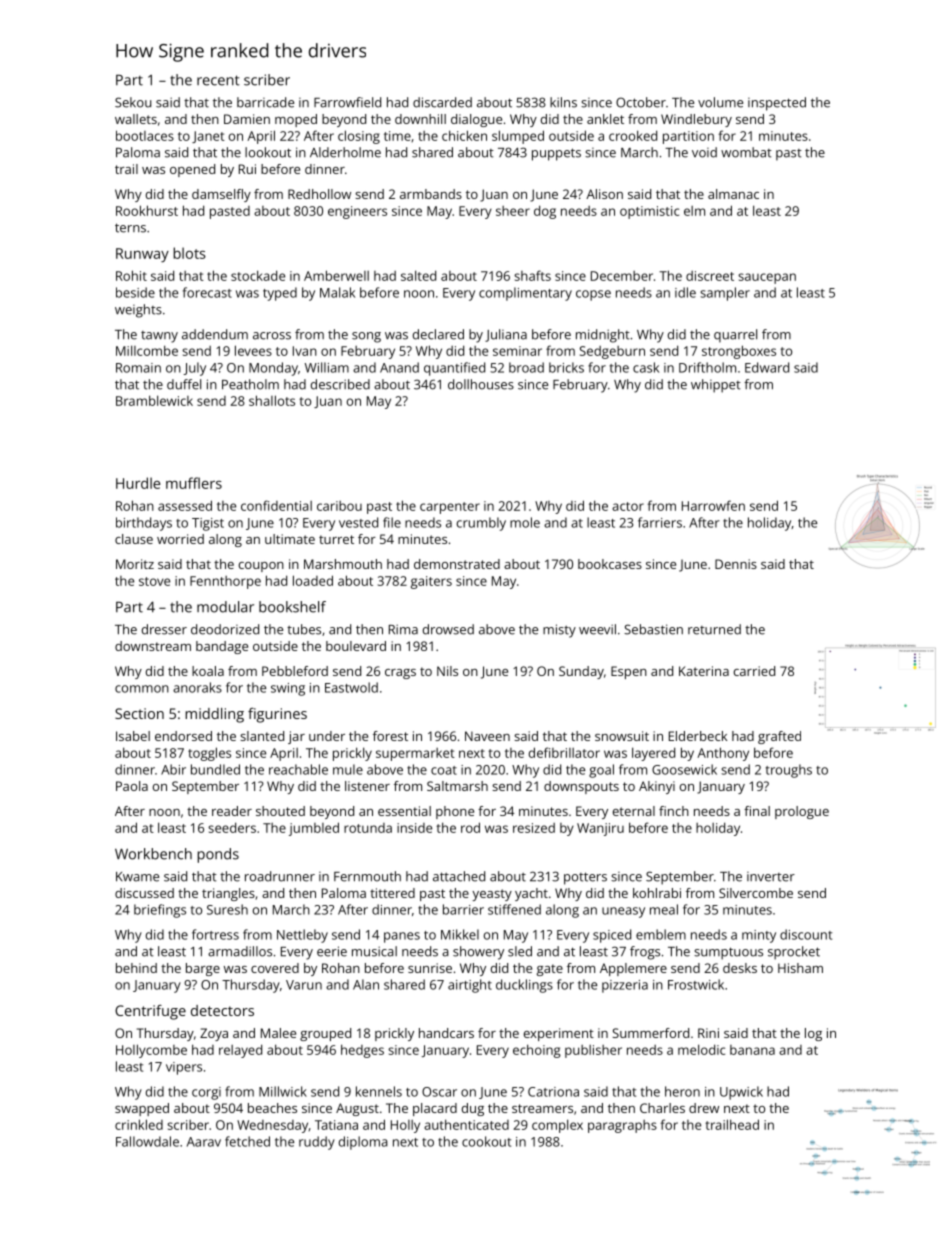  Describe the element at coordinates (564, 752) in the document. I see `defibrillator` at that location.
